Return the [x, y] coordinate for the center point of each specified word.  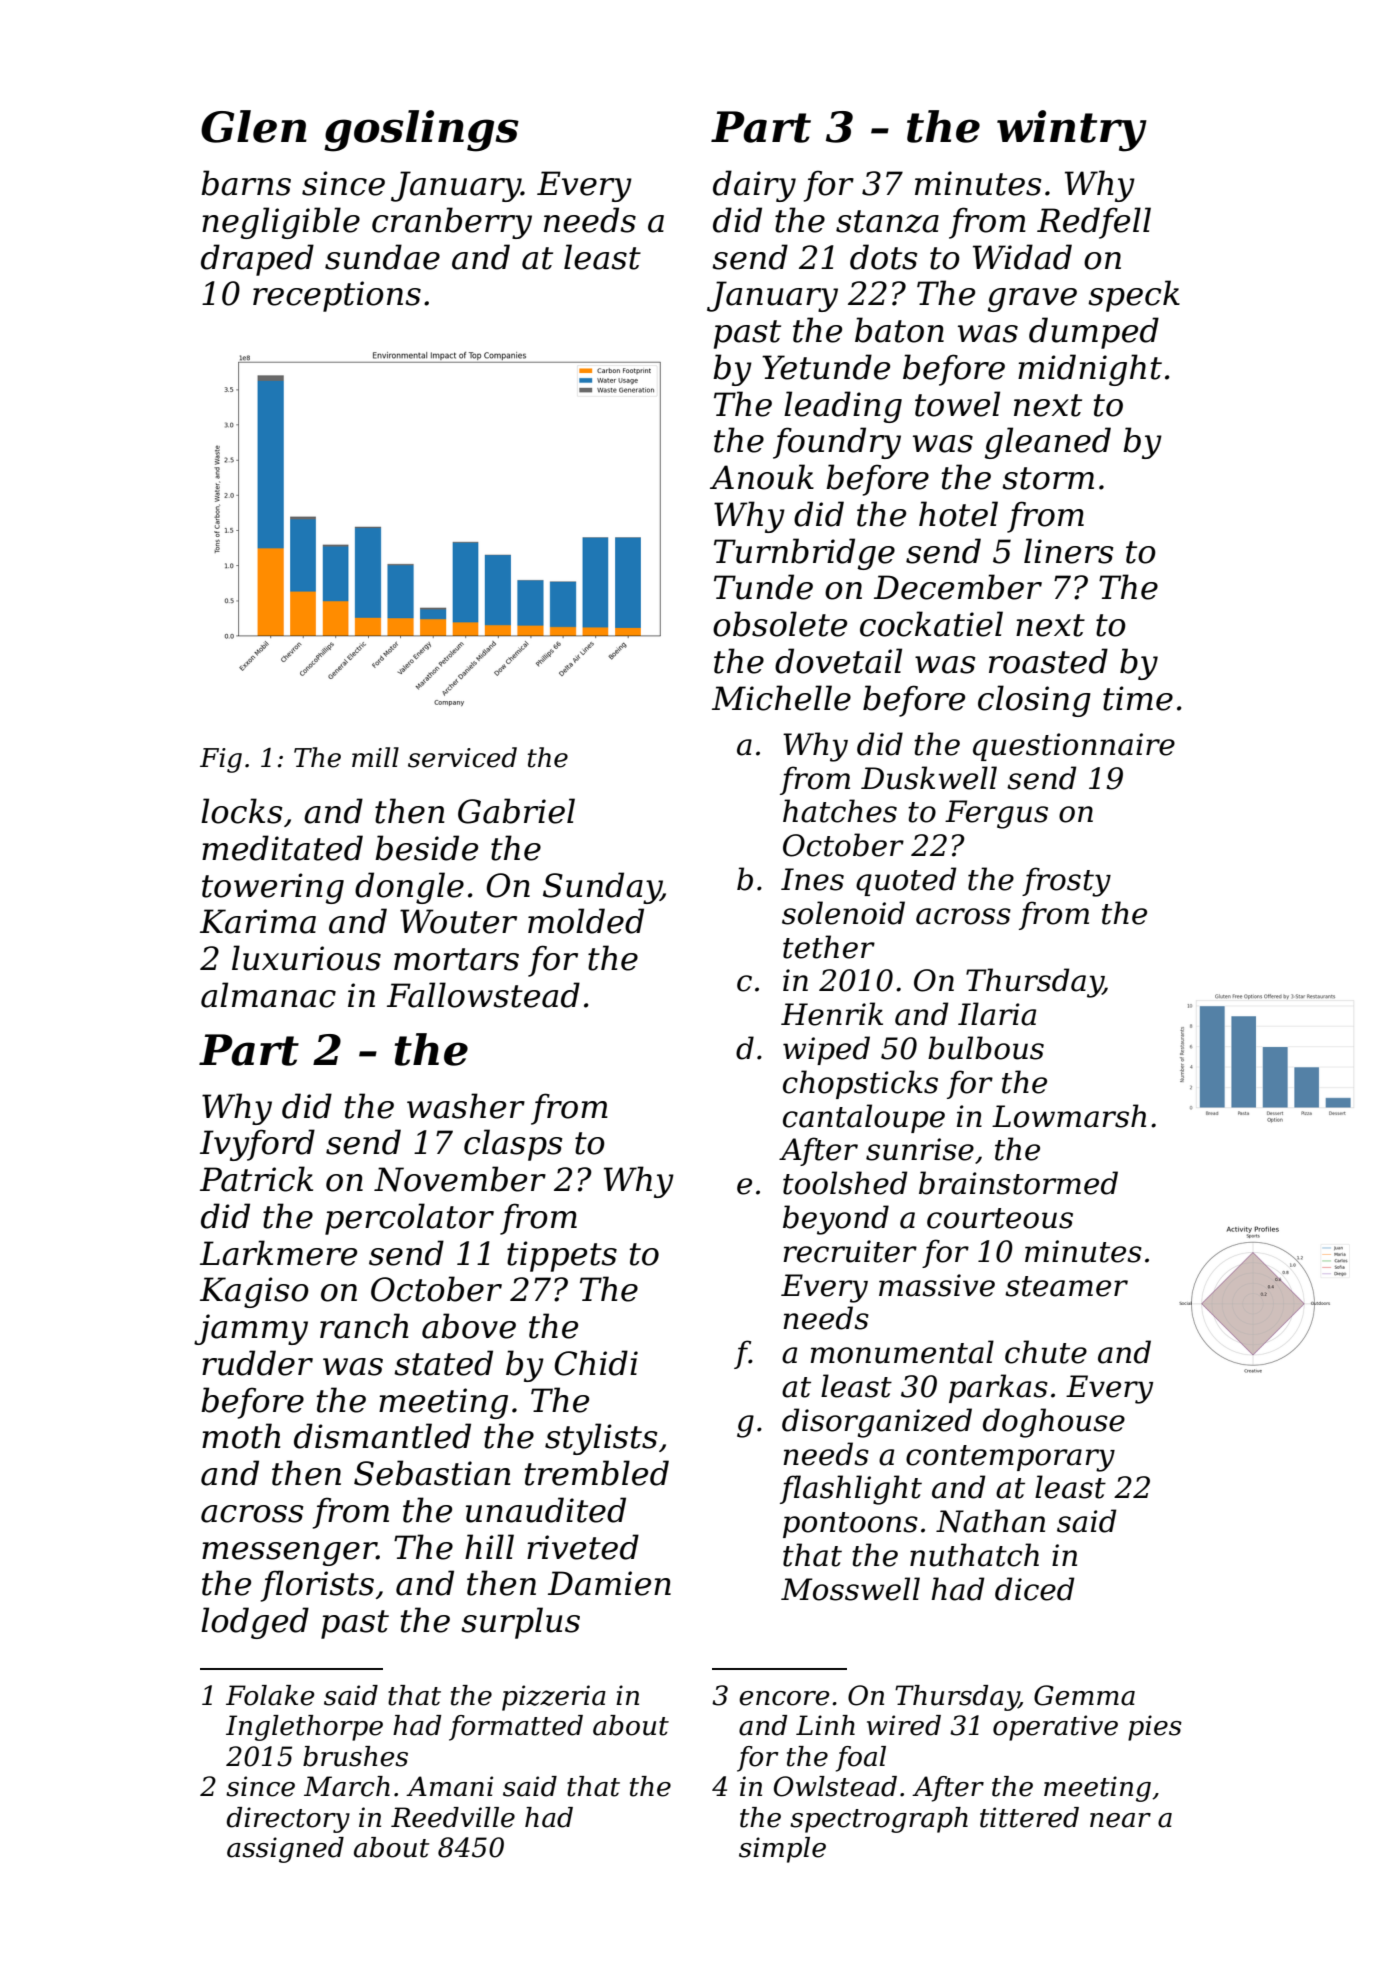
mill [375, 757]
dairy [754, 186]
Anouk [762, 477]
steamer [1066, 1286]
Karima [258, 921]
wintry [1072, 131]
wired [904, 1725]
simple [782, 1850]
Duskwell [929, 778]
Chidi [596, 1363]
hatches [840, 811]
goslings [421, 131]
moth [241, 1436]
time [1138, 698]
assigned [285, 1850]
